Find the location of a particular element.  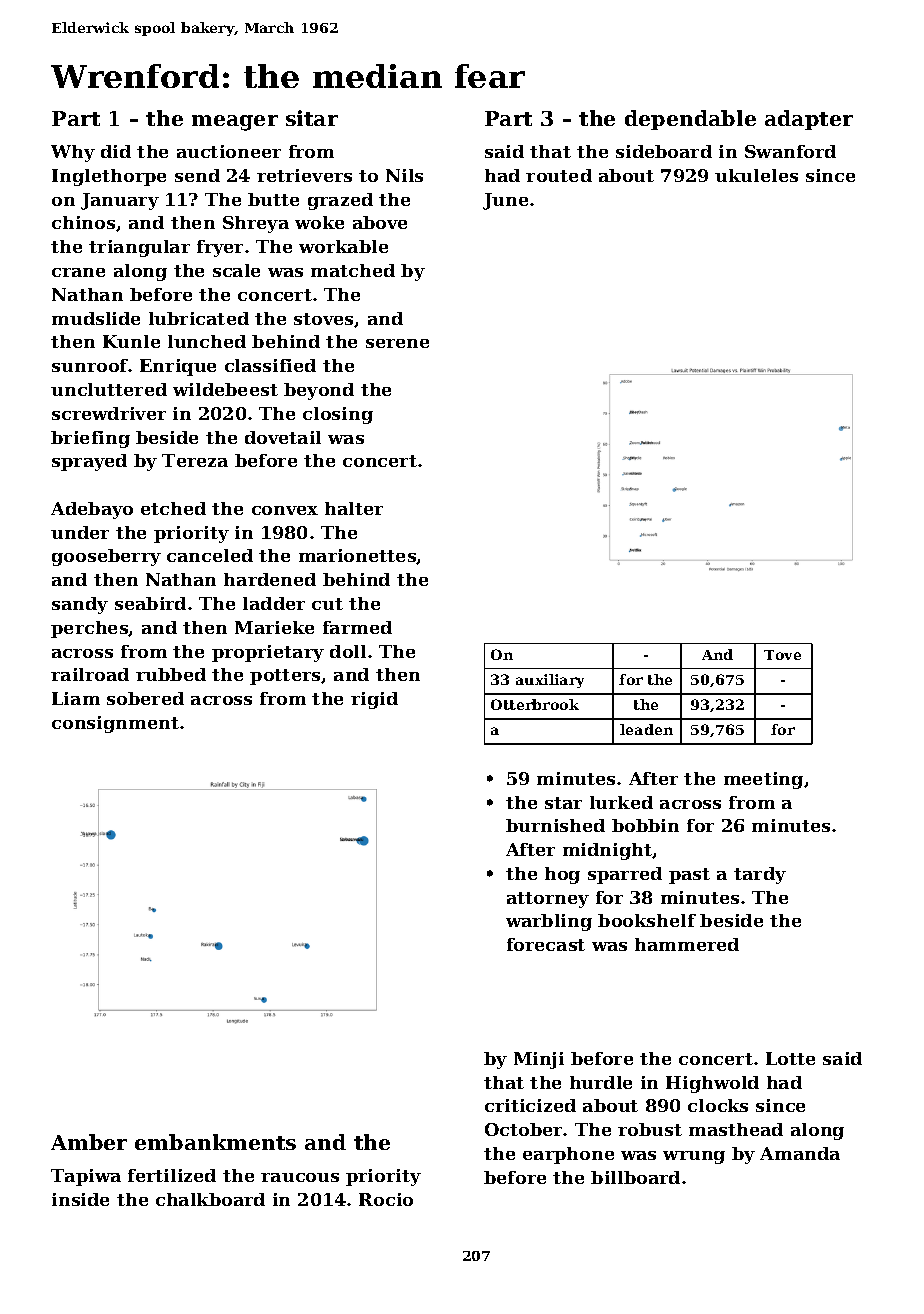

did is located at coordinates (116, 151).
